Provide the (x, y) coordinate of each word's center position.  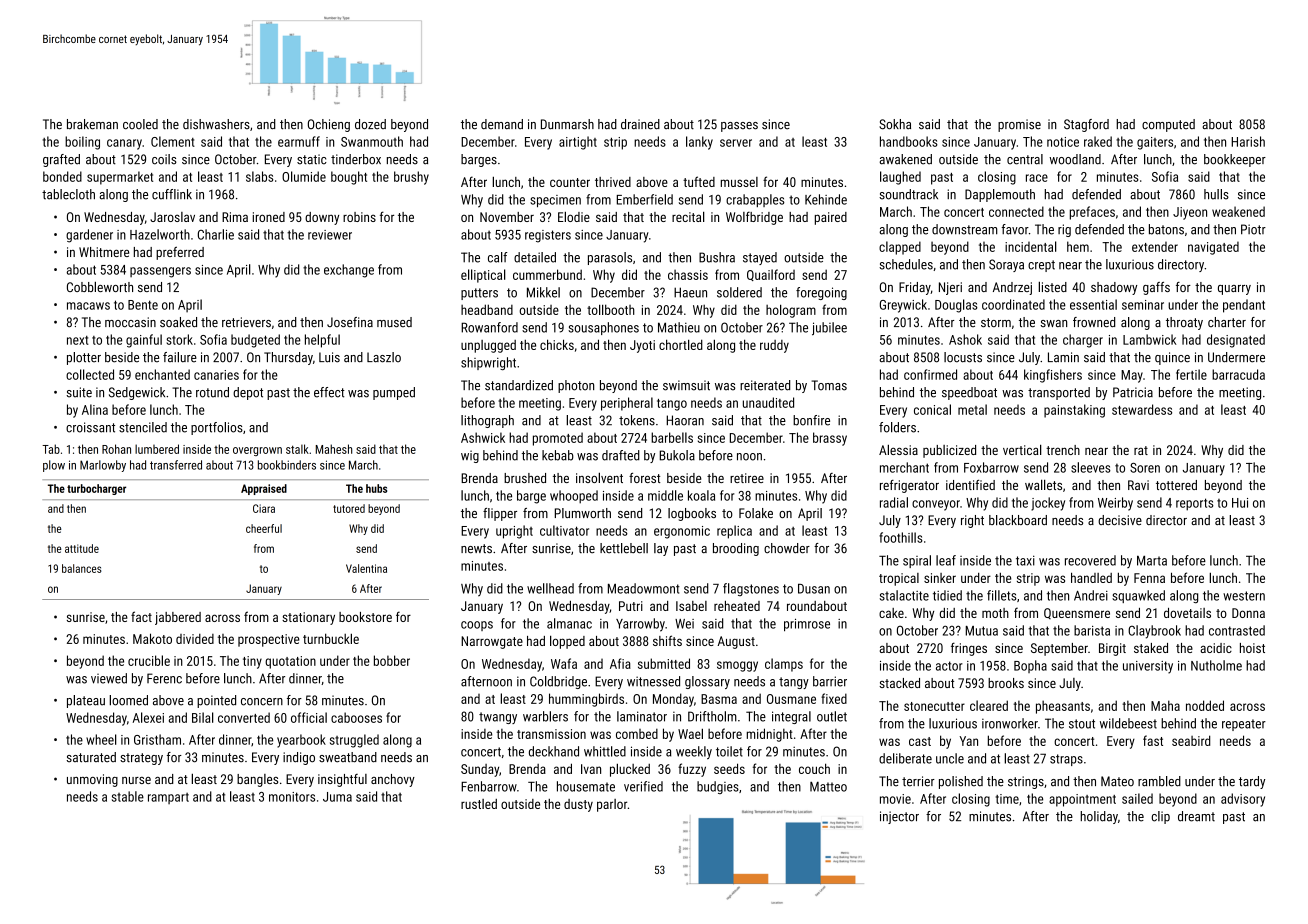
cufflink (172, 194)
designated (1236, 341)
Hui (1240, 503)
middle (665, 495)
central (1025, 159)
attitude (82, 548)
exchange (349, 271)
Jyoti (642, 346)
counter (570, 182)
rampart (168, 798)
